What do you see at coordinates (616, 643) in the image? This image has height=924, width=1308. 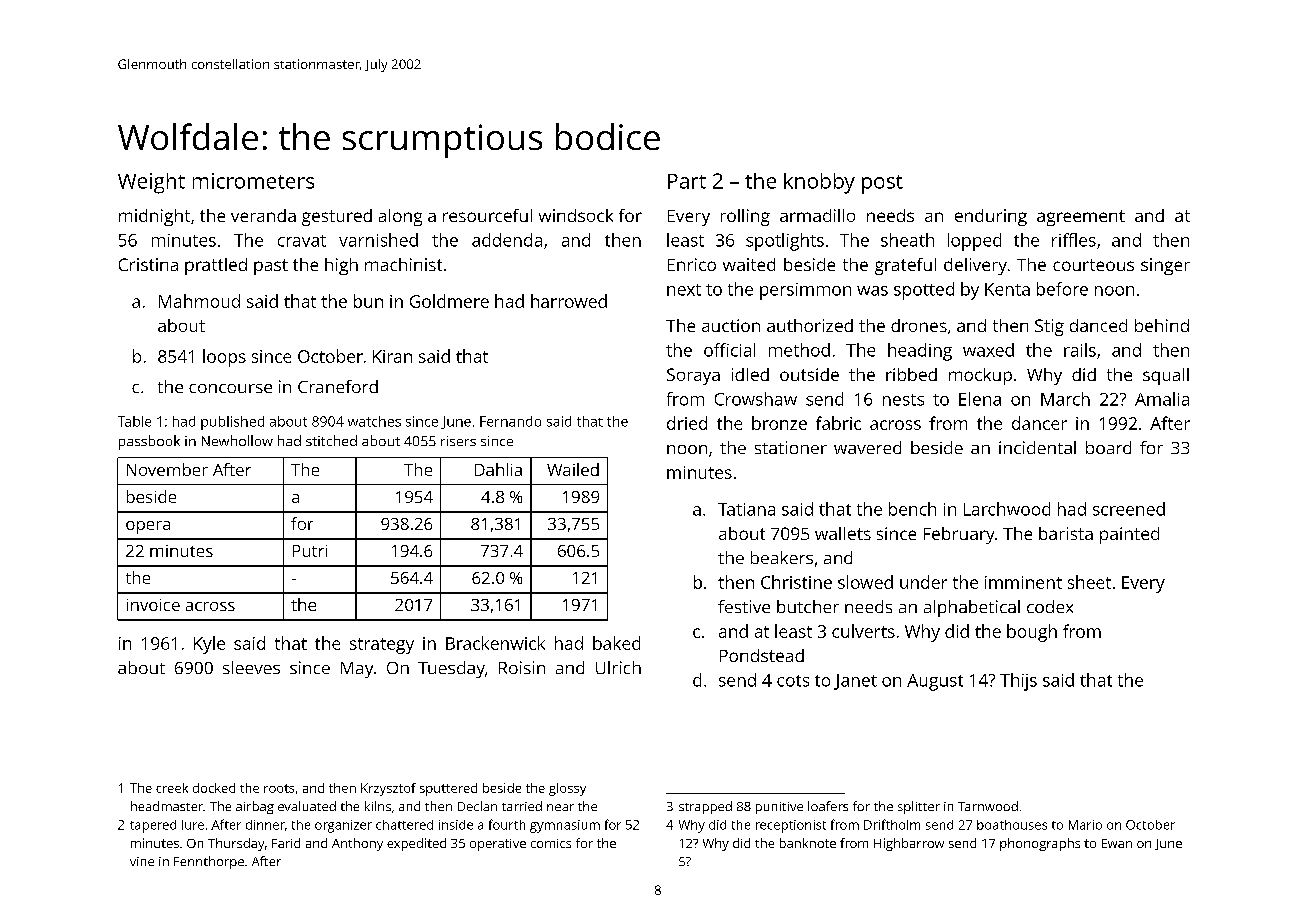 I see `baked` at bounding box center [616, 643].
